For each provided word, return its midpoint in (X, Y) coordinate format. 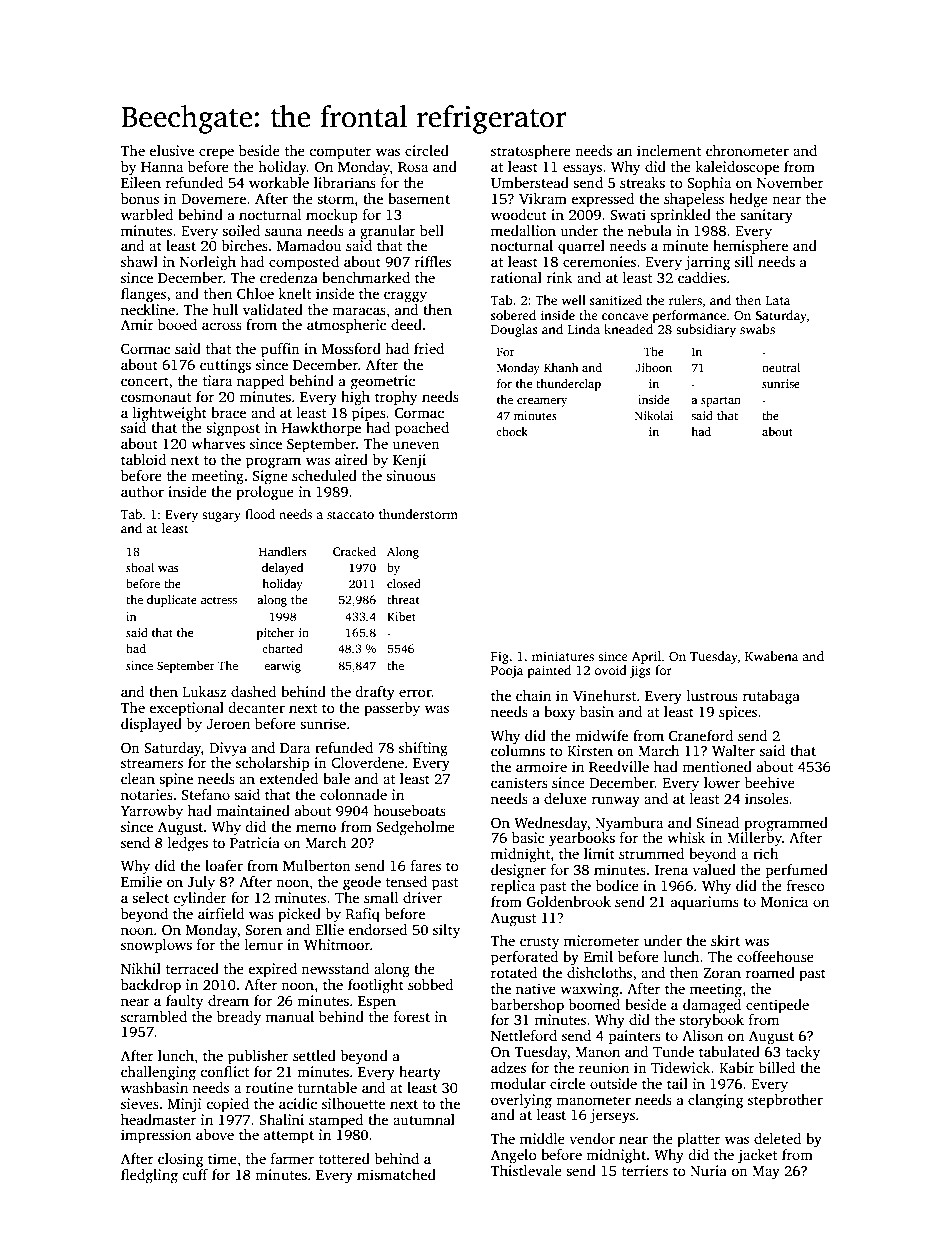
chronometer (747, 150)
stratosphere (531, 152)
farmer (292, 1158)
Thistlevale (526, 1170)
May (766, 1173)
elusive (171, 150)
